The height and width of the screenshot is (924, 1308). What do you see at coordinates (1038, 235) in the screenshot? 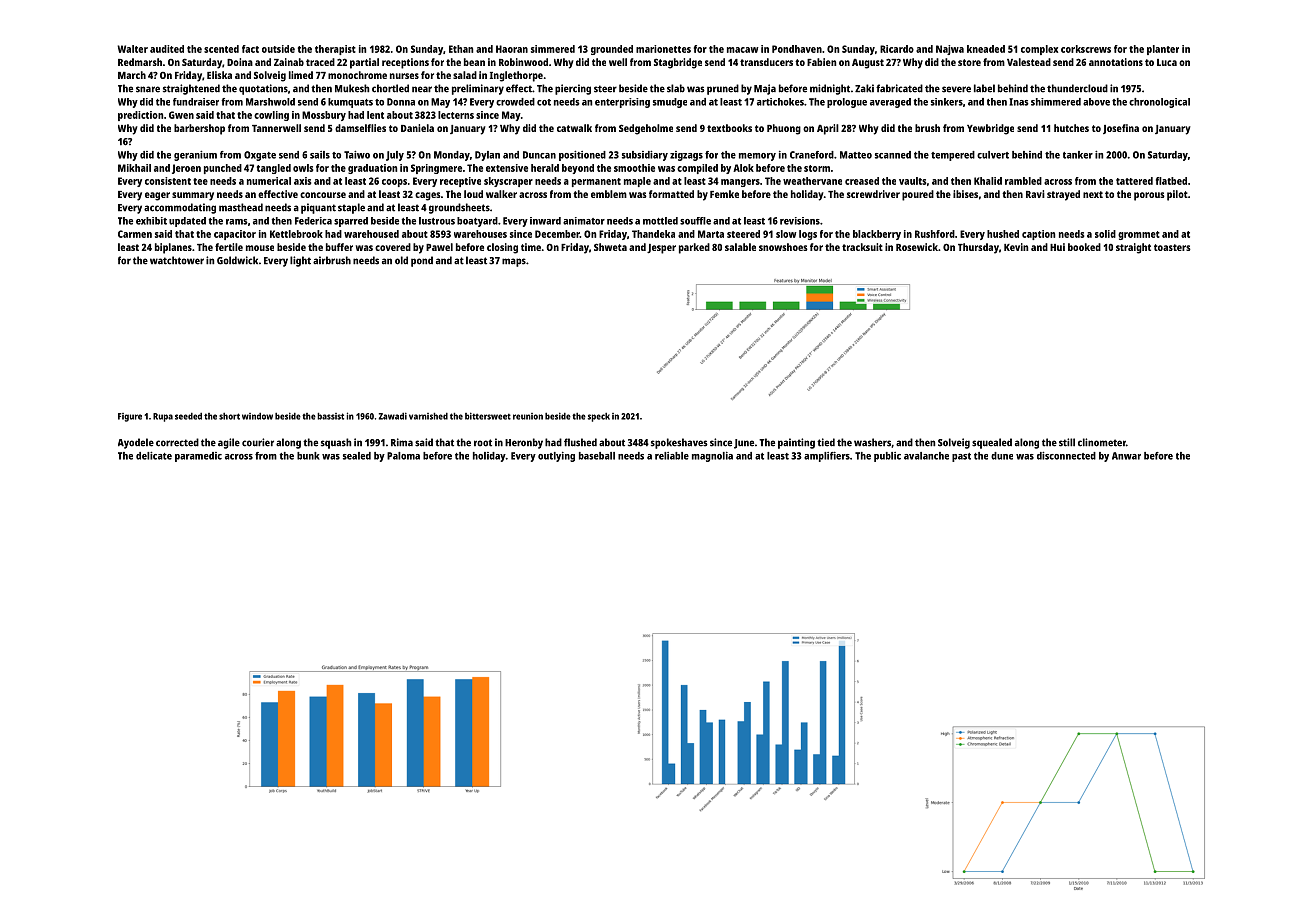
I see `caption` at bounding box center [1038, 235].
